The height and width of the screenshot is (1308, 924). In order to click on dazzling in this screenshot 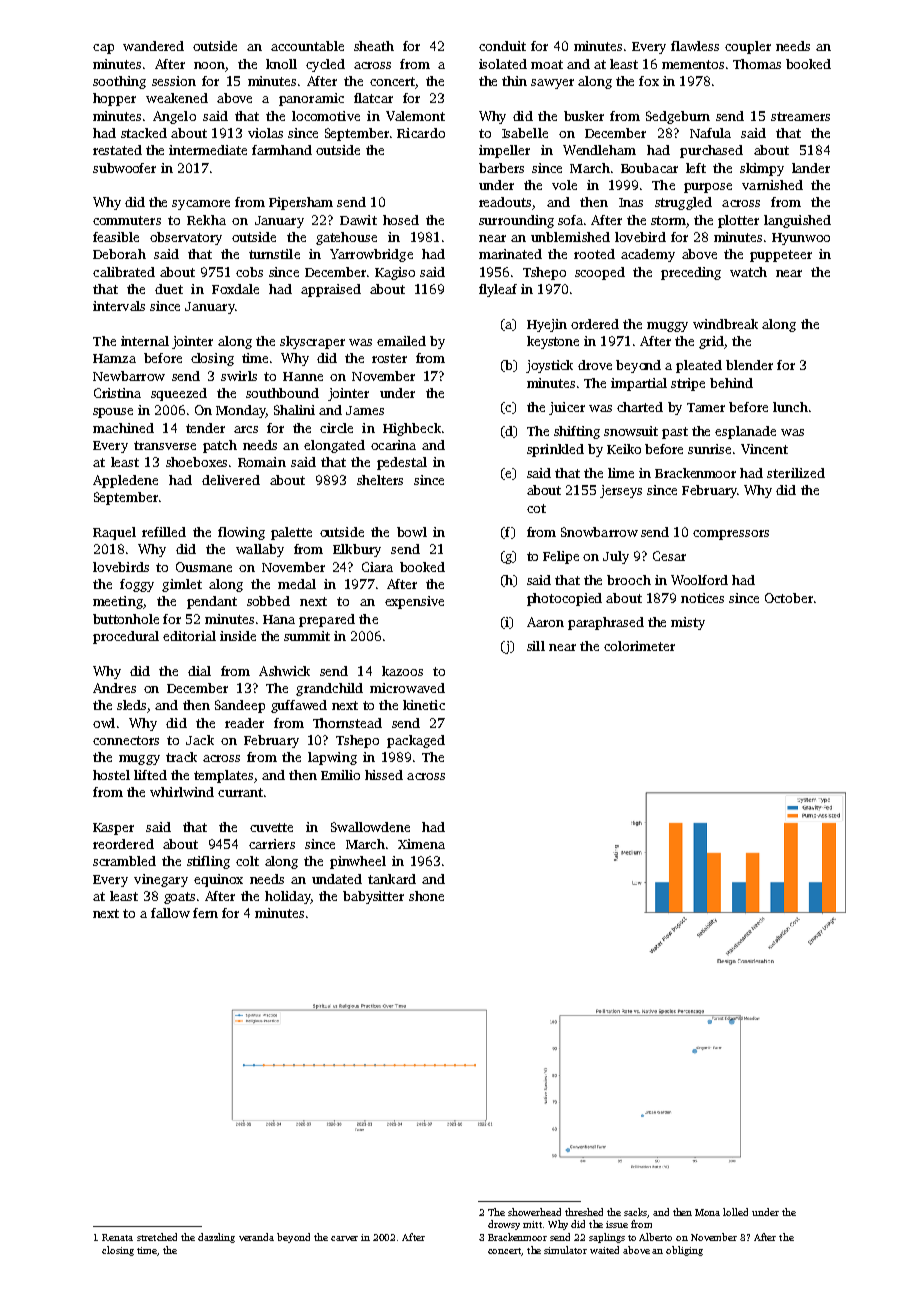, I will do `click(216, 1238)`.
